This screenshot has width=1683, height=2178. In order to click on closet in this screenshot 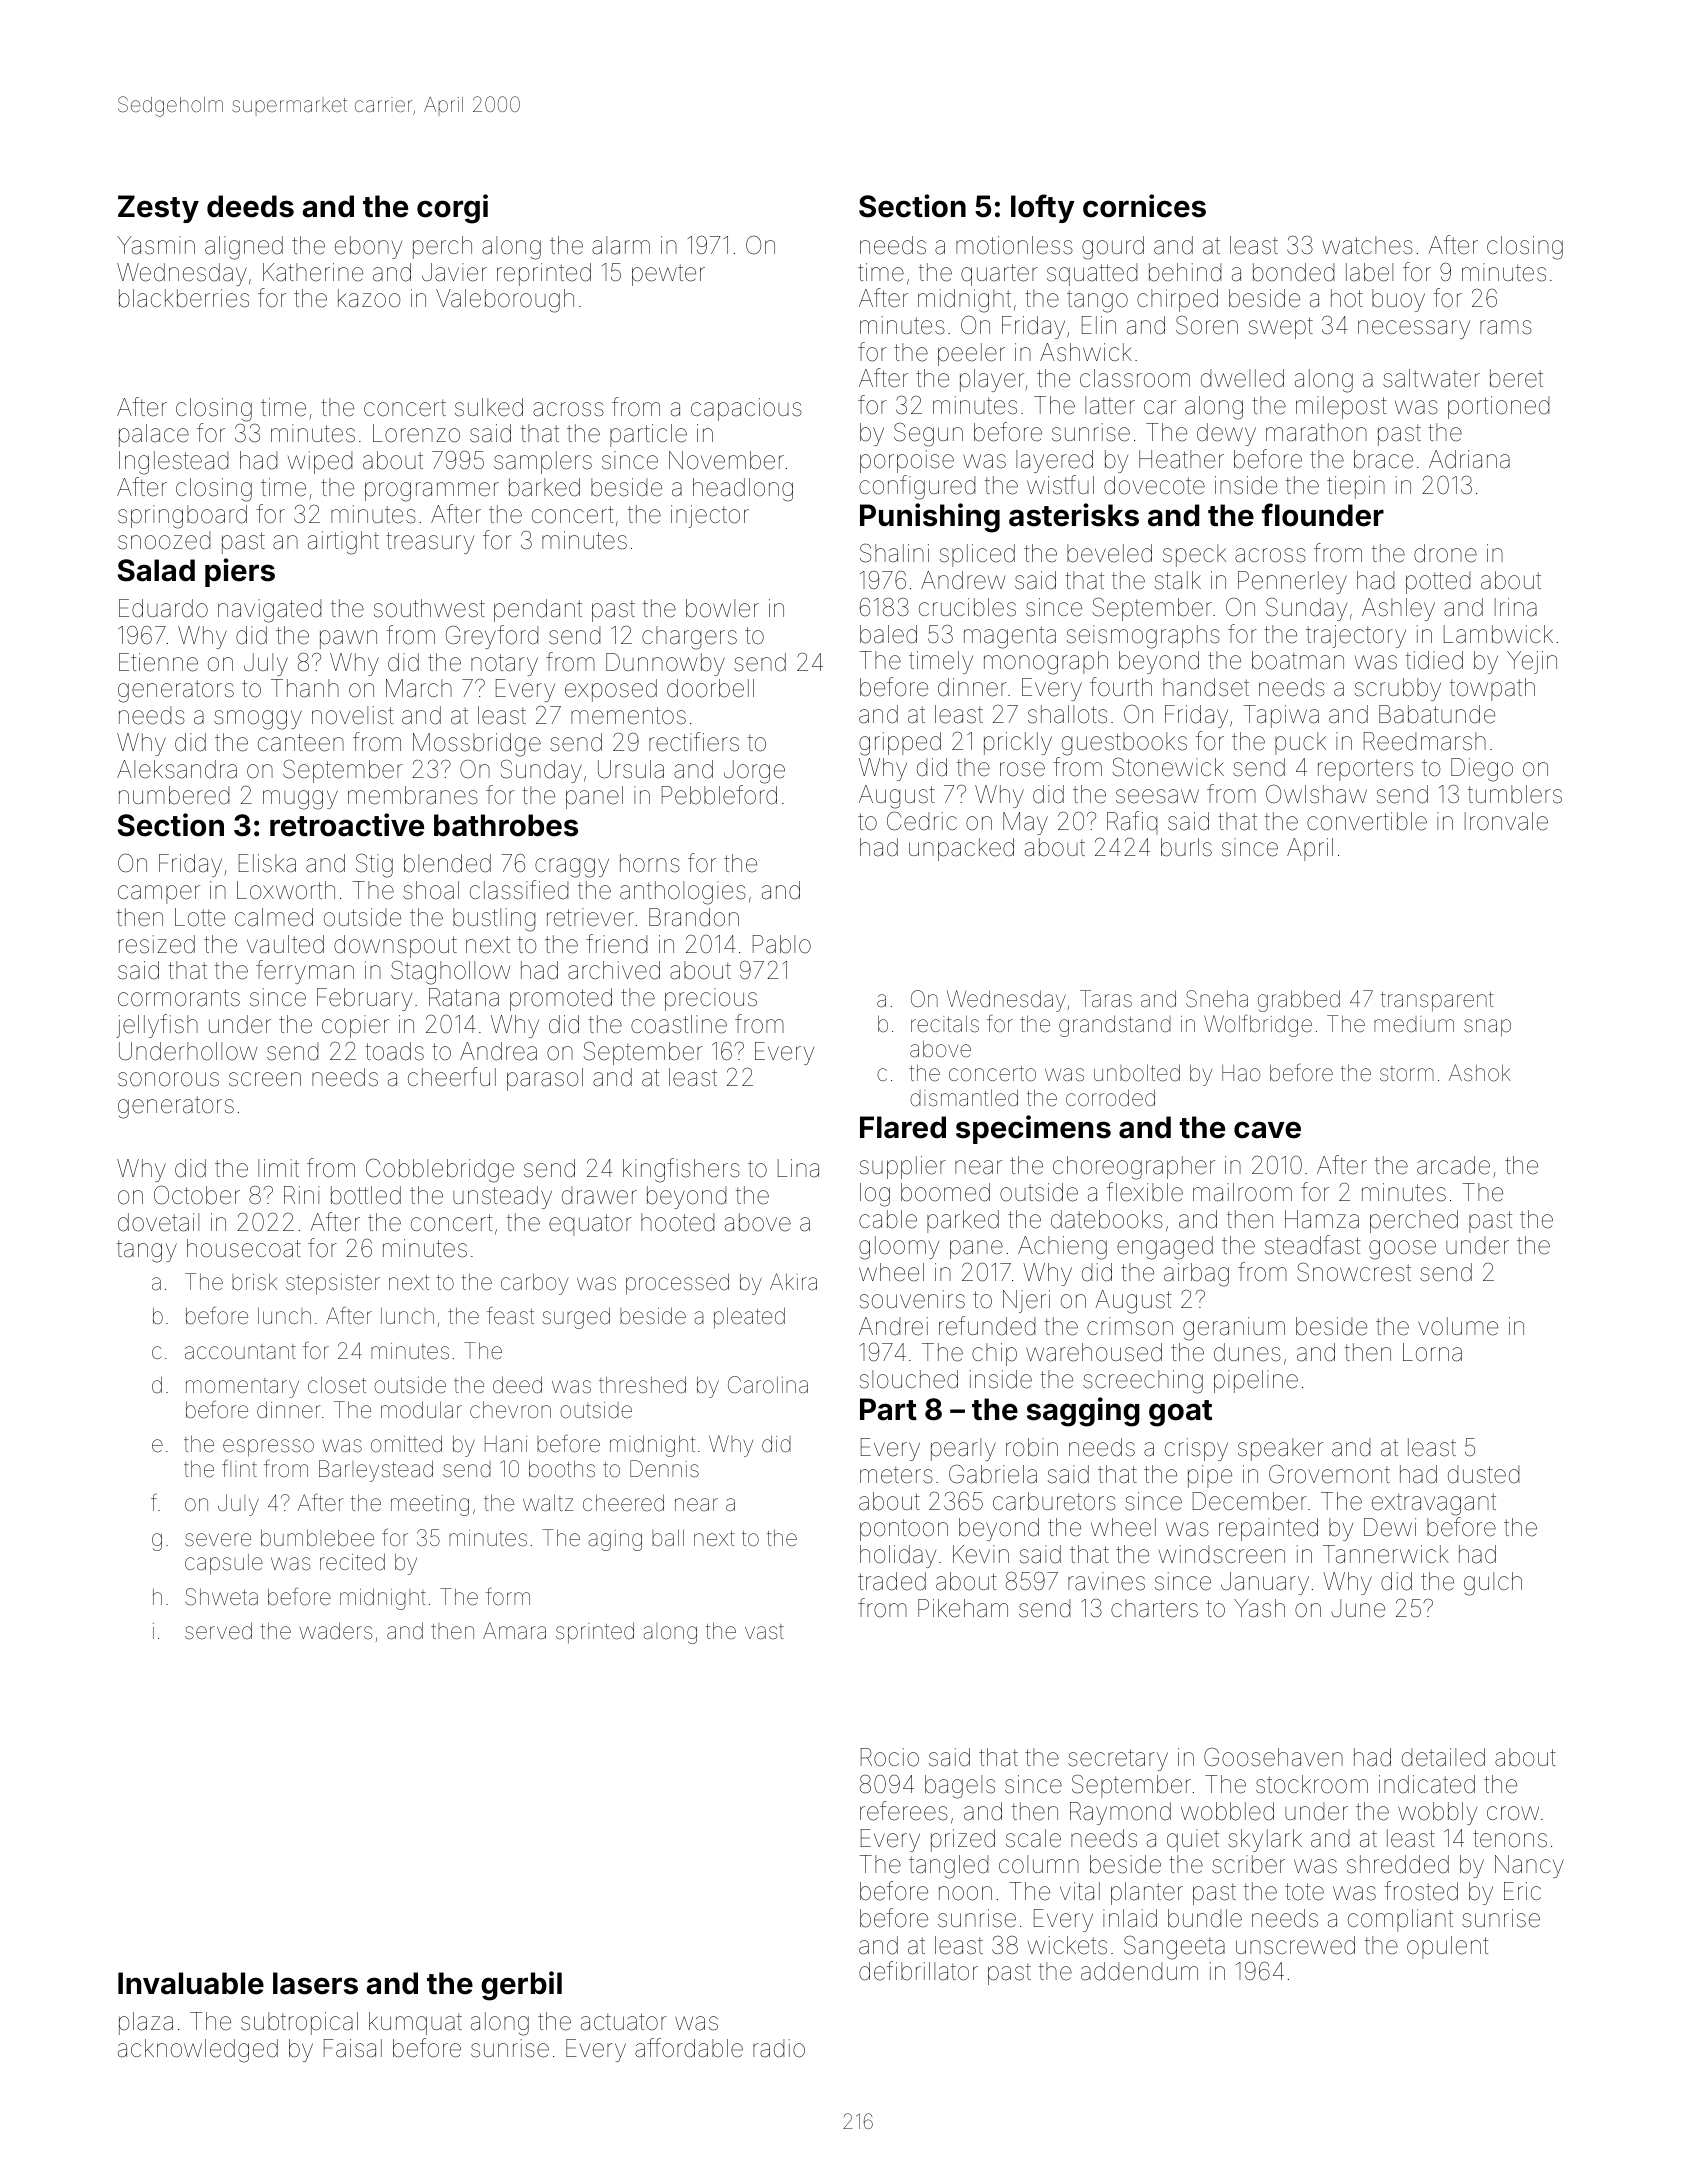, I will do `click(337, 1385)`.
